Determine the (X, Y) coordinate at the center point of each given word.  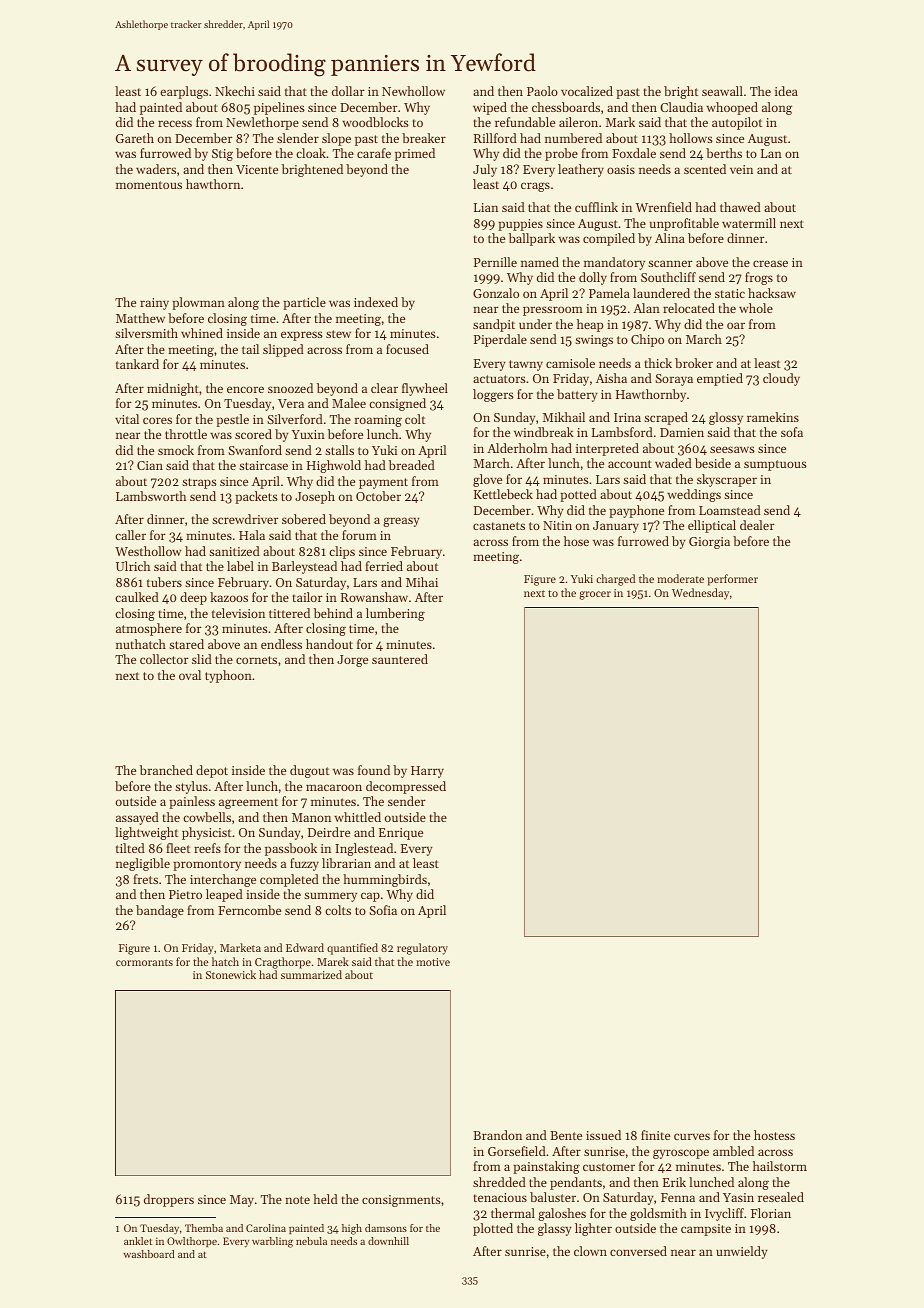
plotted (493, 1229)
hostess (774, 1135)
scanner (670, 263)
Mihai (422, 582)
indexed (376, 302)
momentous (149, 185)
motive (433, 962)
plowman (198, 303)
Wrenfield (663, 207)
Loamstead (730, 510)
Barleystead (304, 567)
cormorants (144, 962)
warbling (272, 1242)
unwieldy (742, 1252)
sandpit (494, 325)
